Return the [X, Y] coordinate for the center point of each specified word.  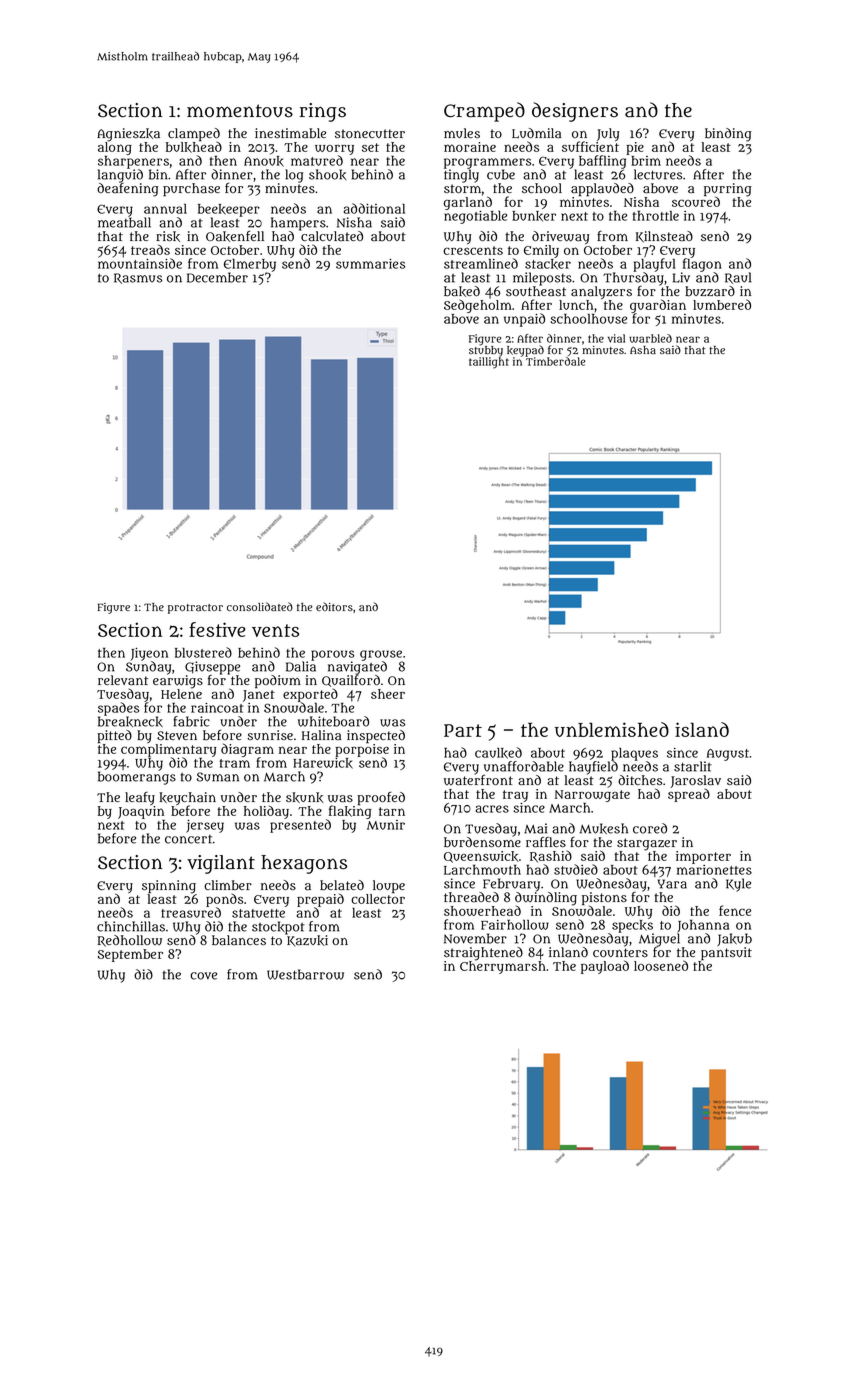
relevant [123, 680]
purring [728, 190]
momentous [240, 111]
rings [323, 112]
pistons [604, 899]
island [702, 729]
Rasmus [138, 278]
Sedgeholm [478, 306]
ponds [224, 900]
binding [728, 135]
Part [463, 730]
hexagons [304, 864]
